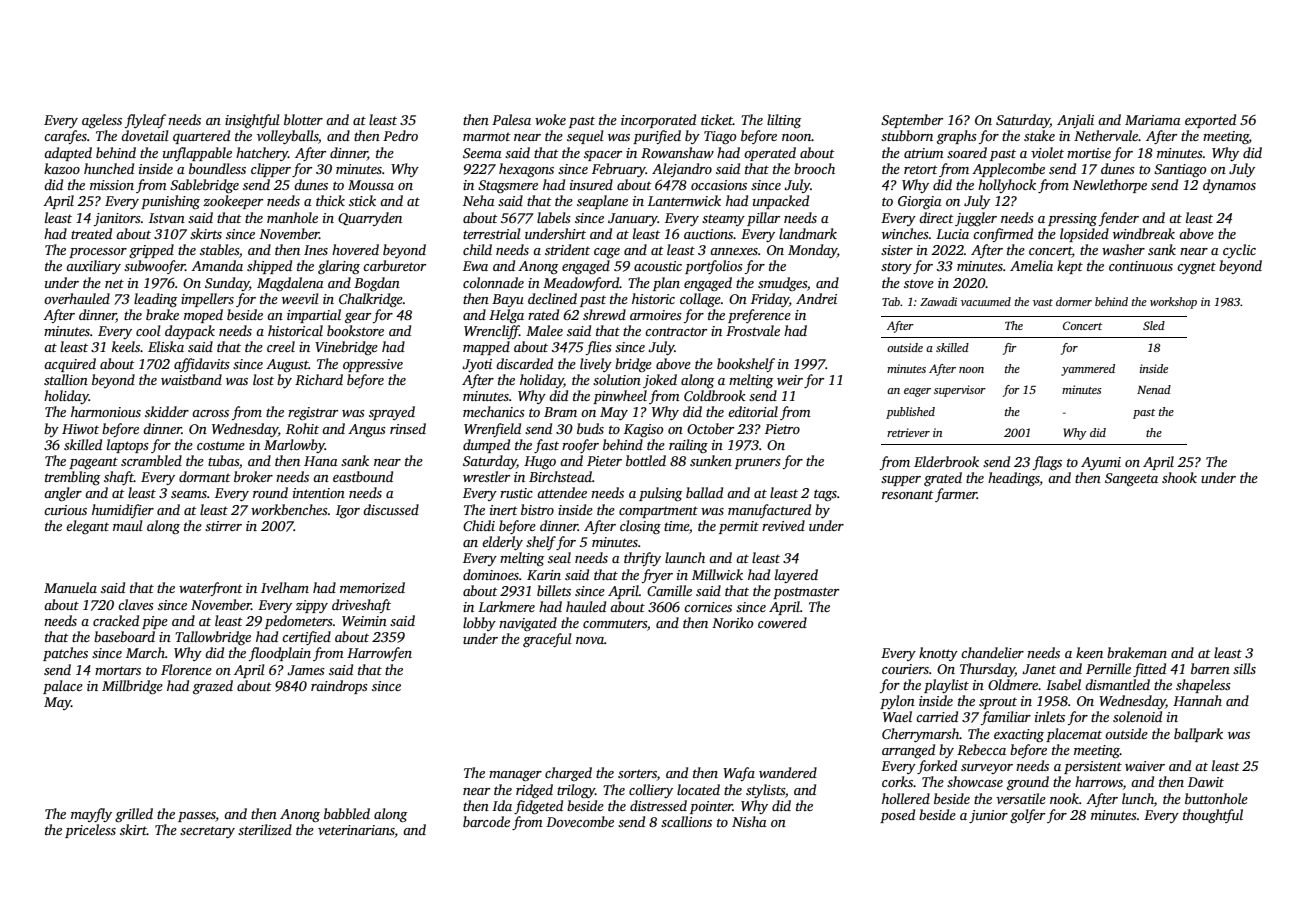 This screenshot has width=1308, height=924. Describe the element at coordinates (90, 831) in the screenshot. I see `priceless` at that location.
